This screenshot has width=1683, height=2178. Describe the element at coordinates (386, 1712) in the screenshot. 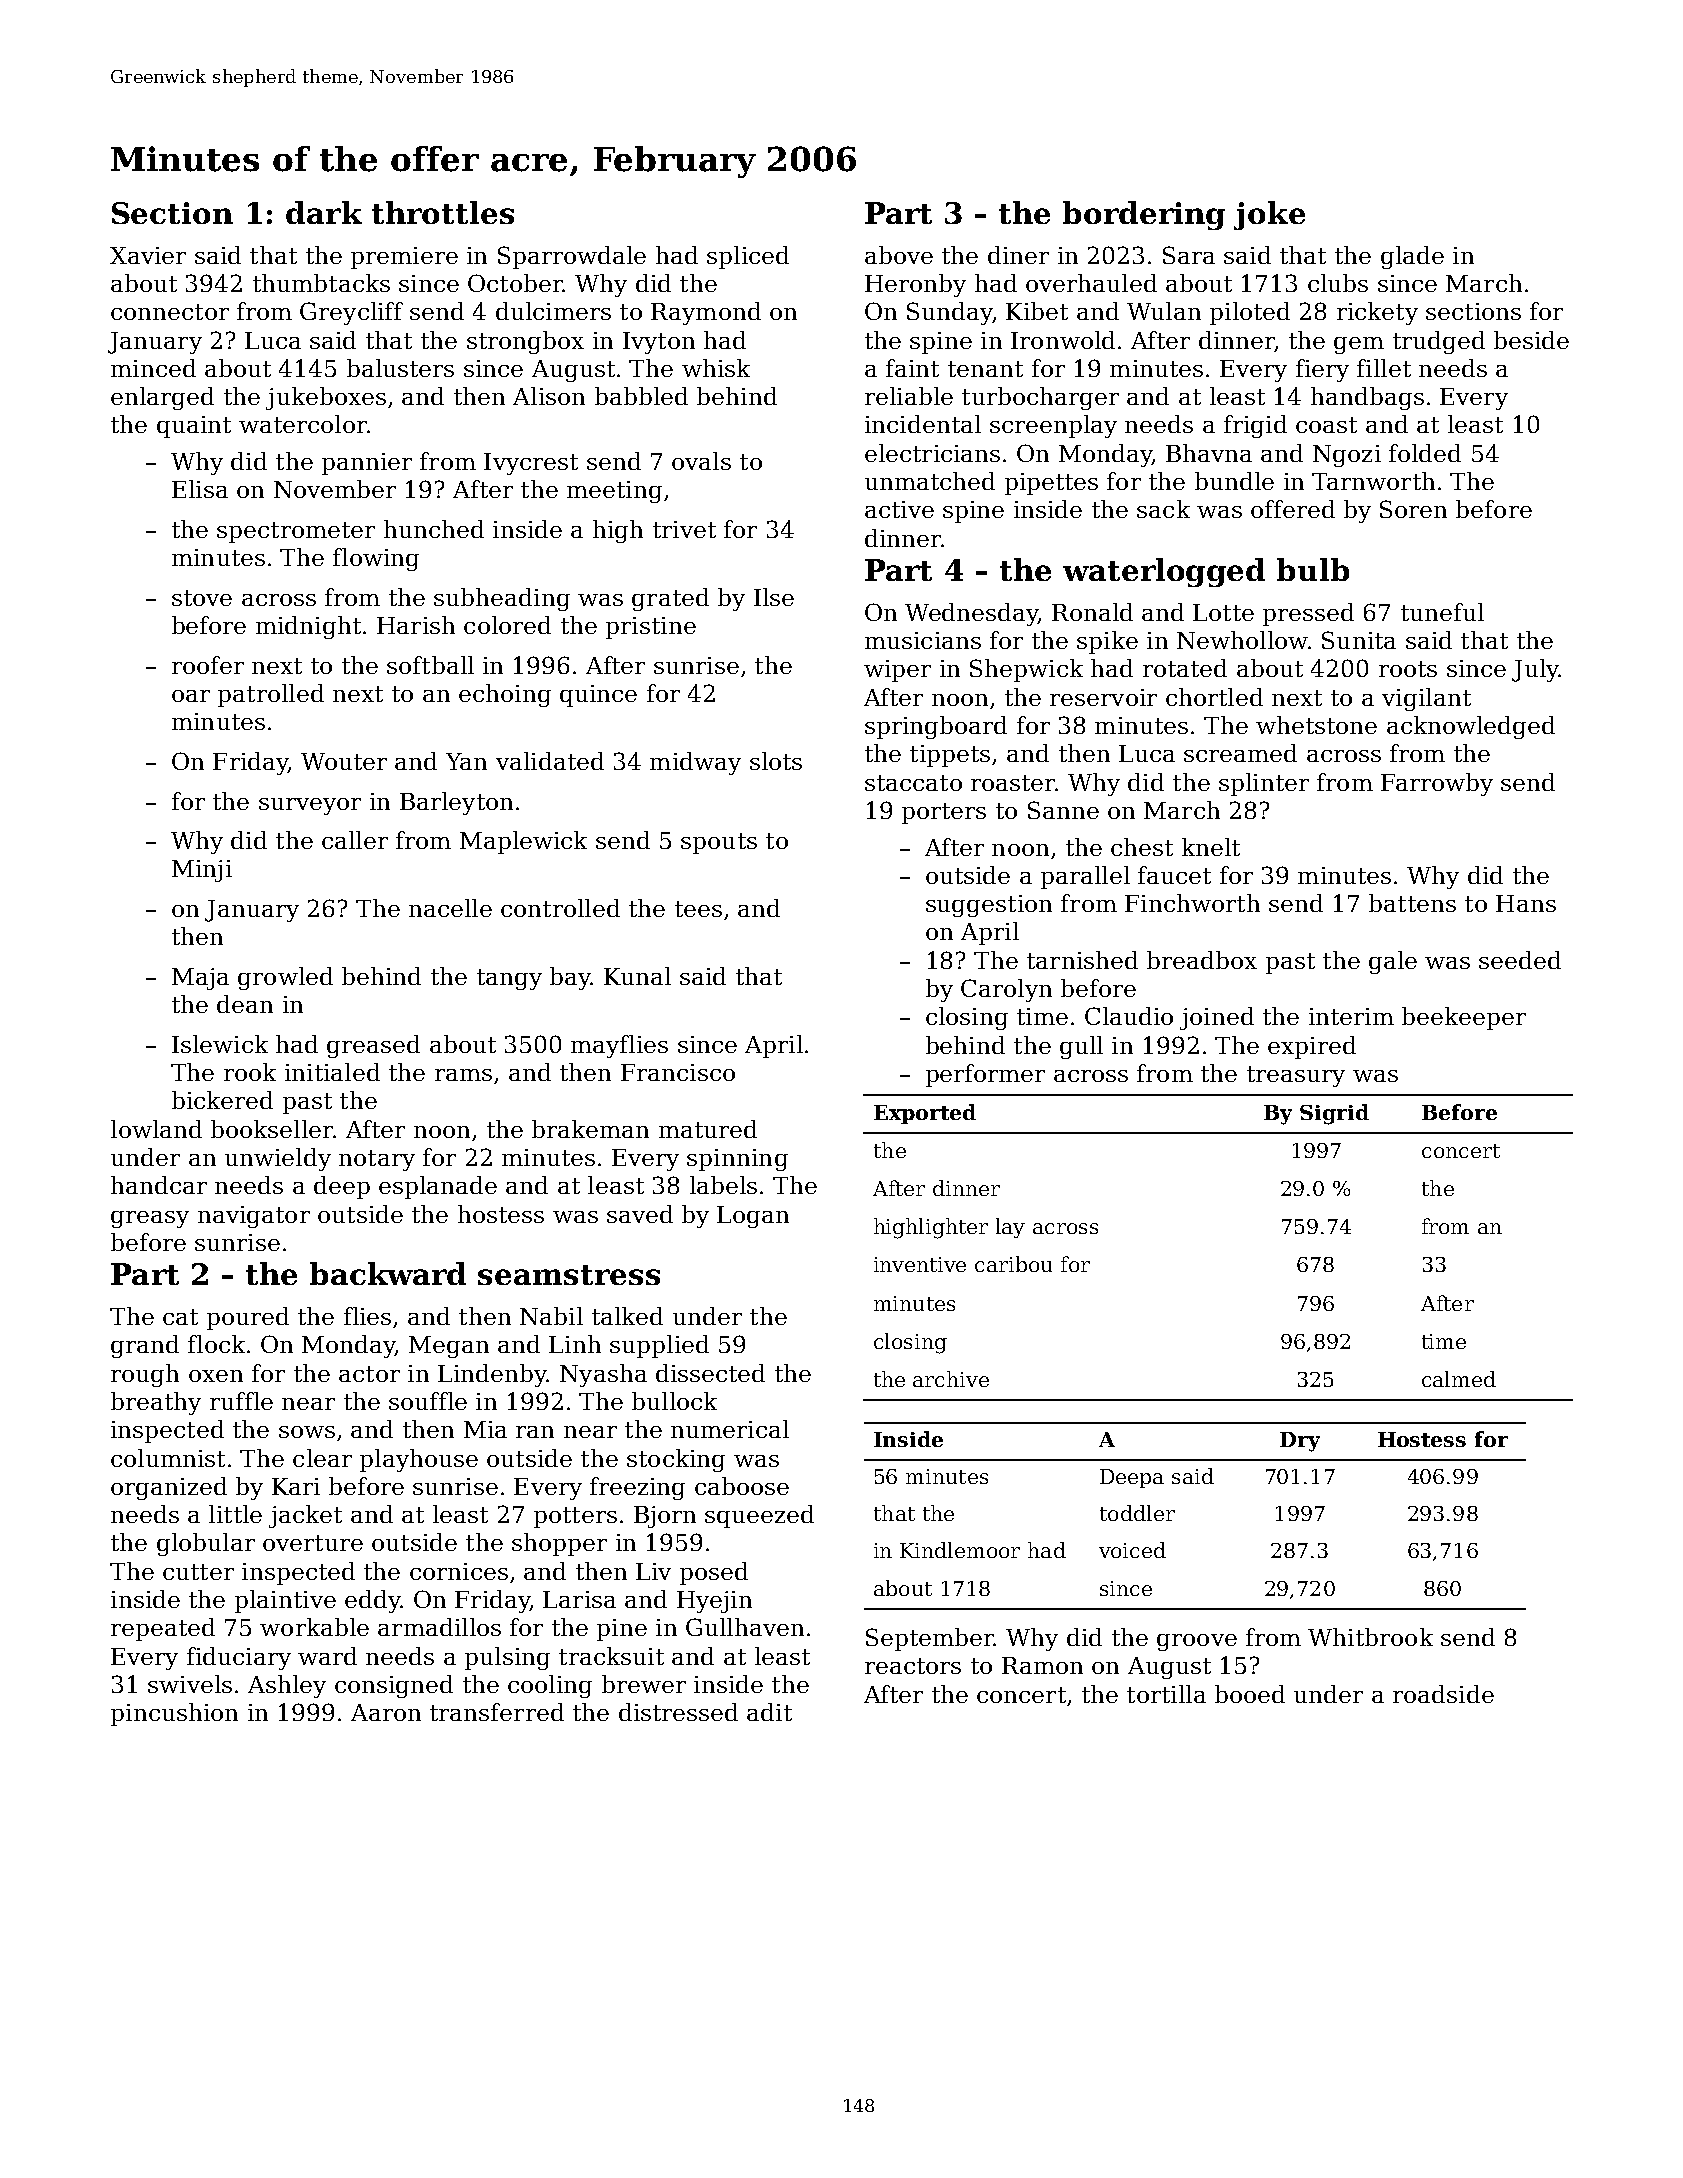

I see `Aaron` at that location.
